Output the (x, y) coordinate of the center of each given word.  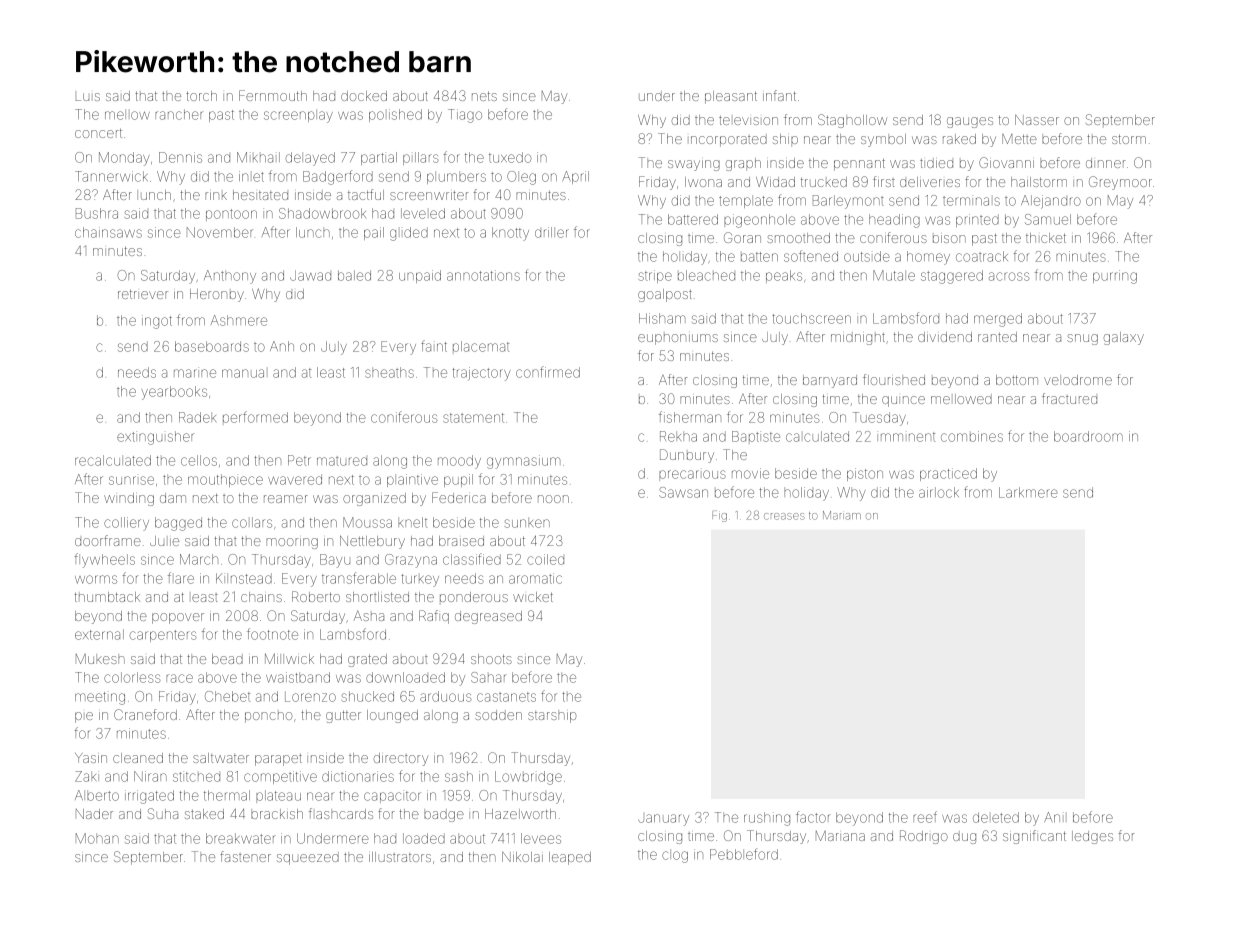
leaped (570, 858)
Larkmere (1028, 492)
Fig (719, 516)
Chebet (227, 696)
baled (354, 275)
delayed (310, 159)
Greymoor (1120, 183)
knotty (510, 234)
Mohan (97, 838)
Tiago (465, 116)
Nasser (1037, 120)
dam (173, 498)
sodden (498, 715)
